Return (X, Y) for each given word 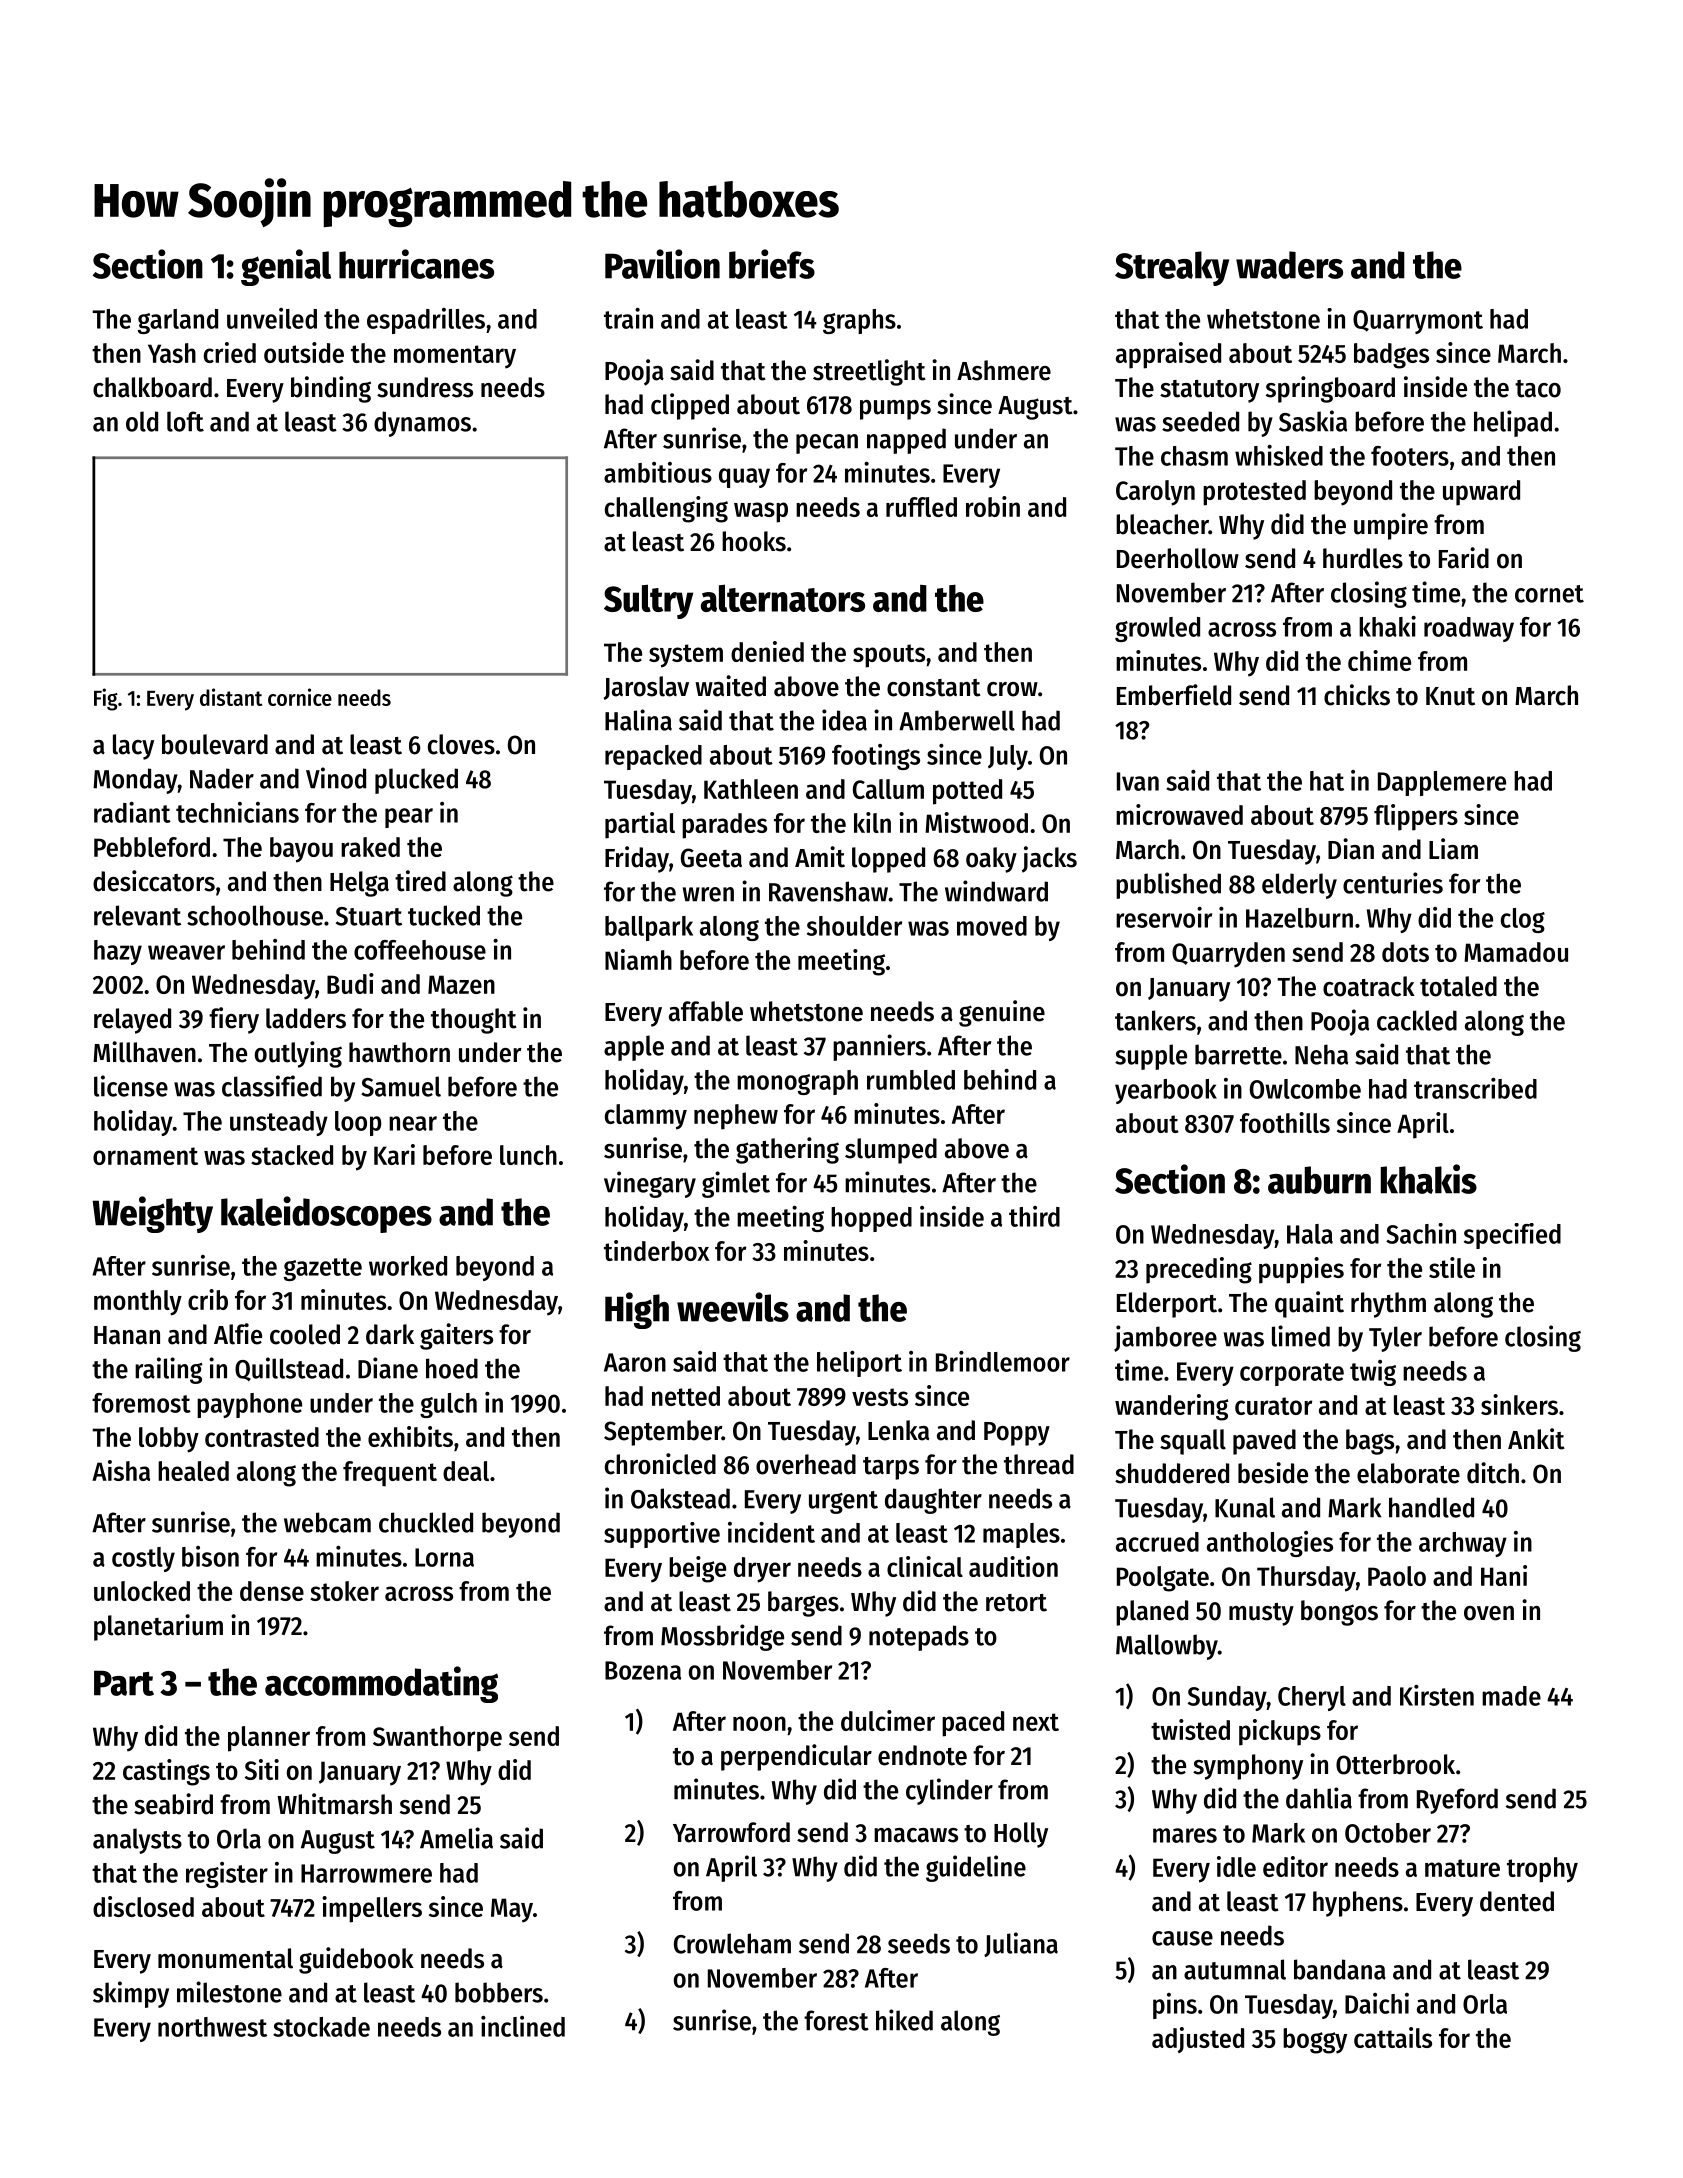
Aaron (635, 1362)
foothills (1285, 1122)
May (512, 1910)
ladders (306, 1018)
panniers (879, 1047)
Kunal (1245, 1507)
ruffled (921, 507)
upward (1481, 493)
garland (178, 321)
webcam (327, 1522)
